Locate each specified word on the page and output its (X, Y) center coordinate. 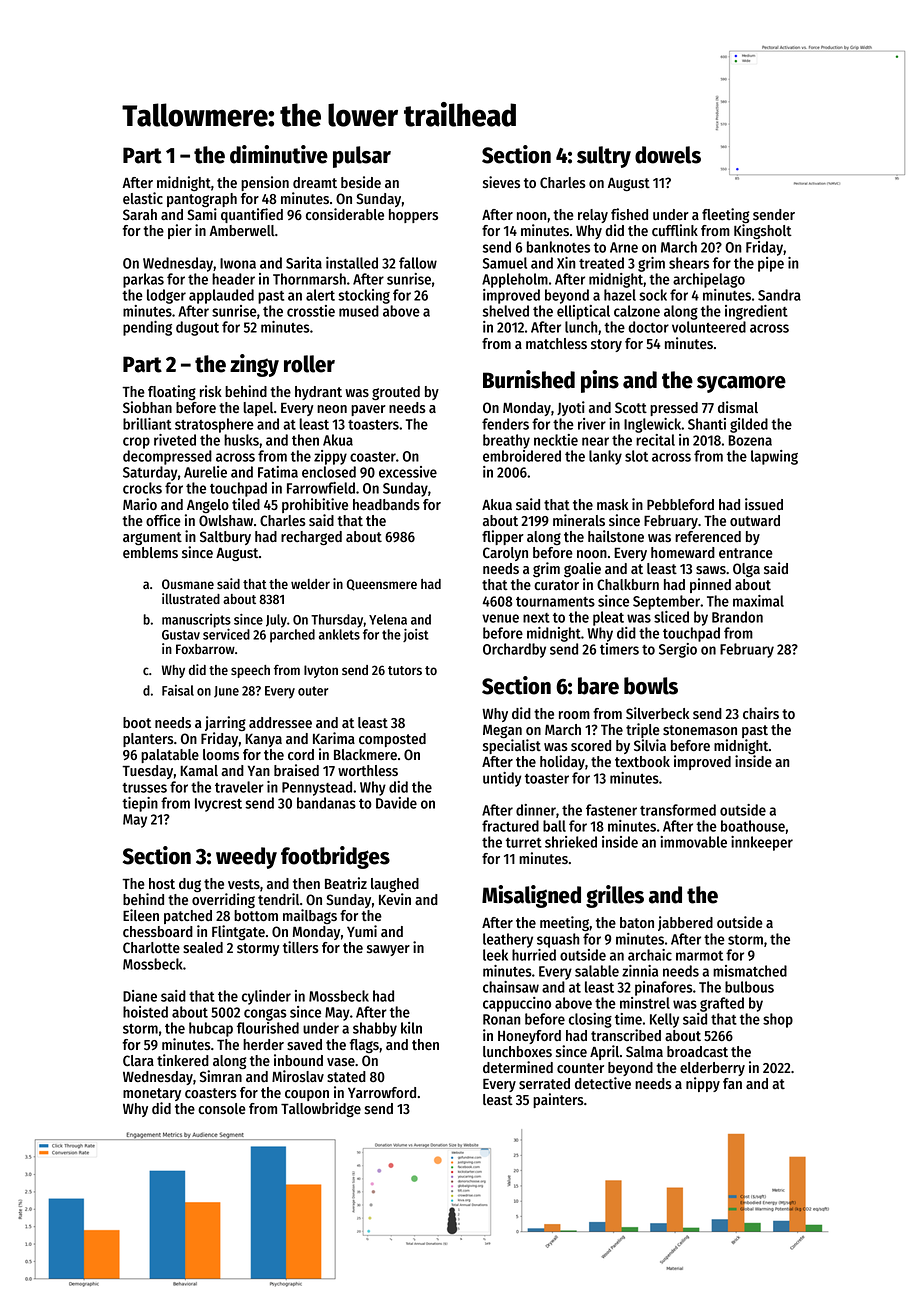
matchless (556, 344)
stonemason (700, 730)
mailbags (310, 916)
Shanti (707, 424)
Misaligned (531, 896)
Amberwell (242, 230)
